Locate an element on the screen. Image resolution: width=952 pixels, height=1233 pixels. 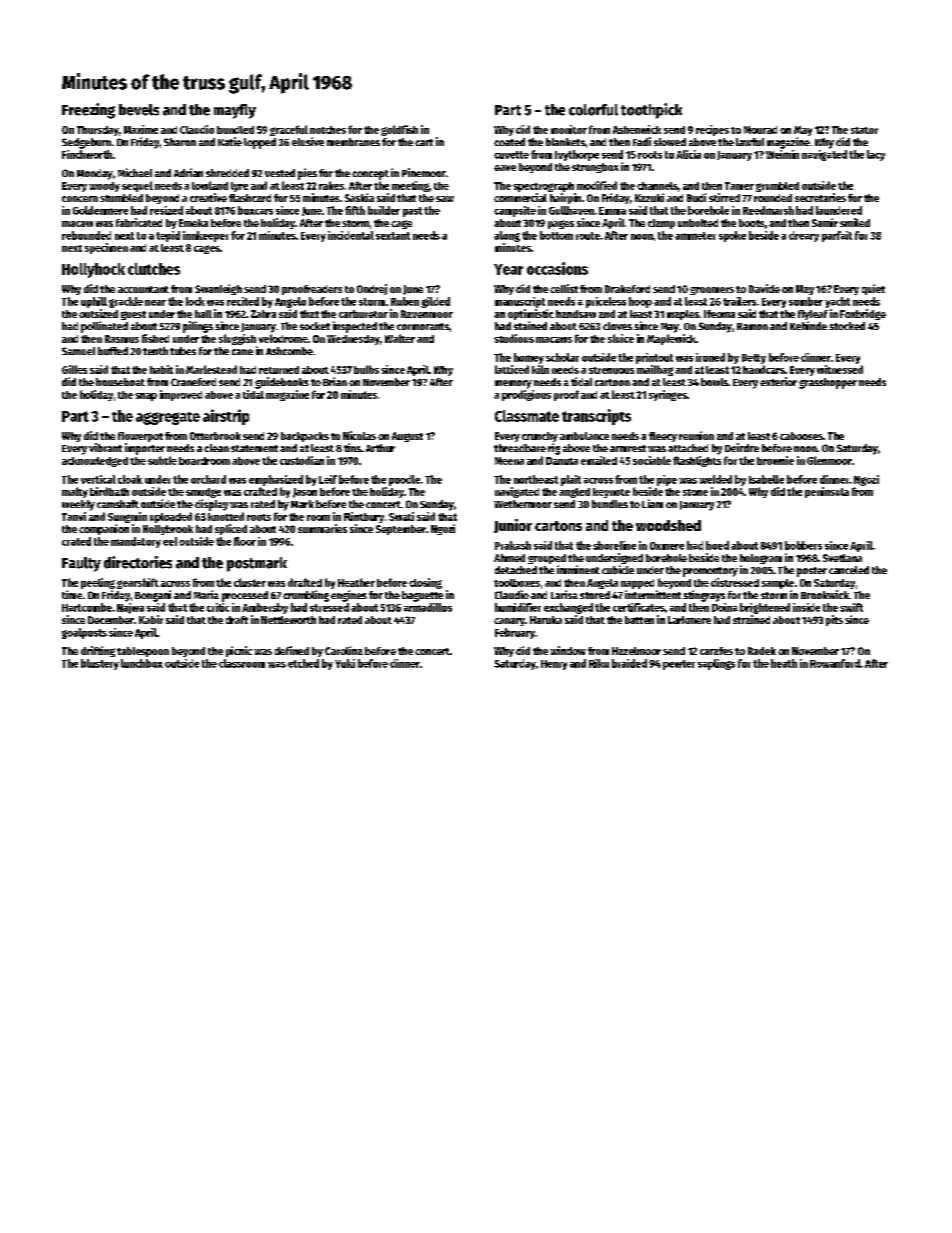
cabooses is located at coordinates (801, 436).
